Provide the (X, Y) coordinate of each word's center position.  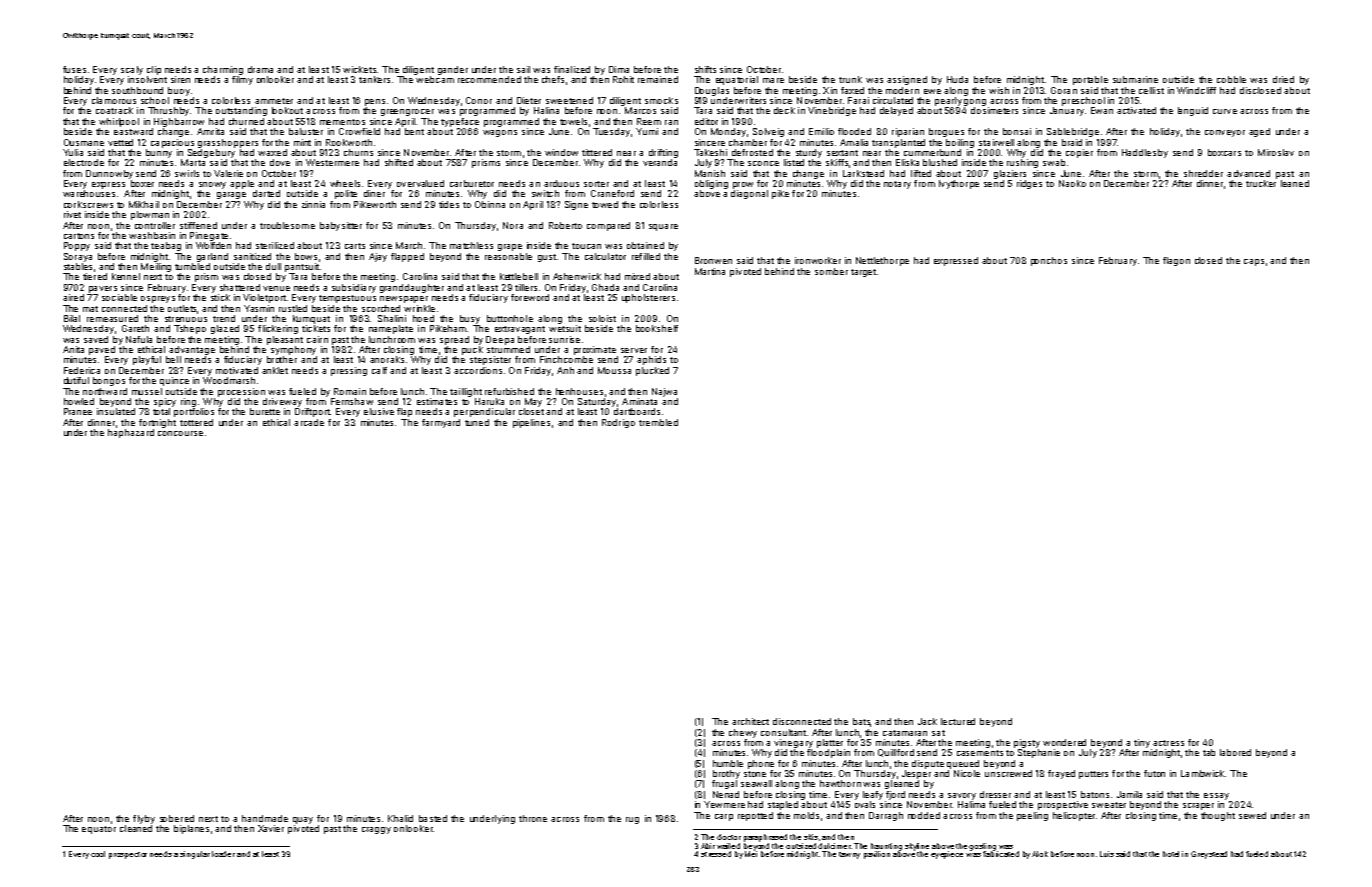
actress (1168, 743)
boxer (142, 183)
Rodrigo (618, 423)
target (863, 273)
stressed (716, 854)
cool (98, 854)
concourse (180, 433)
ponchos (1049, 261)
